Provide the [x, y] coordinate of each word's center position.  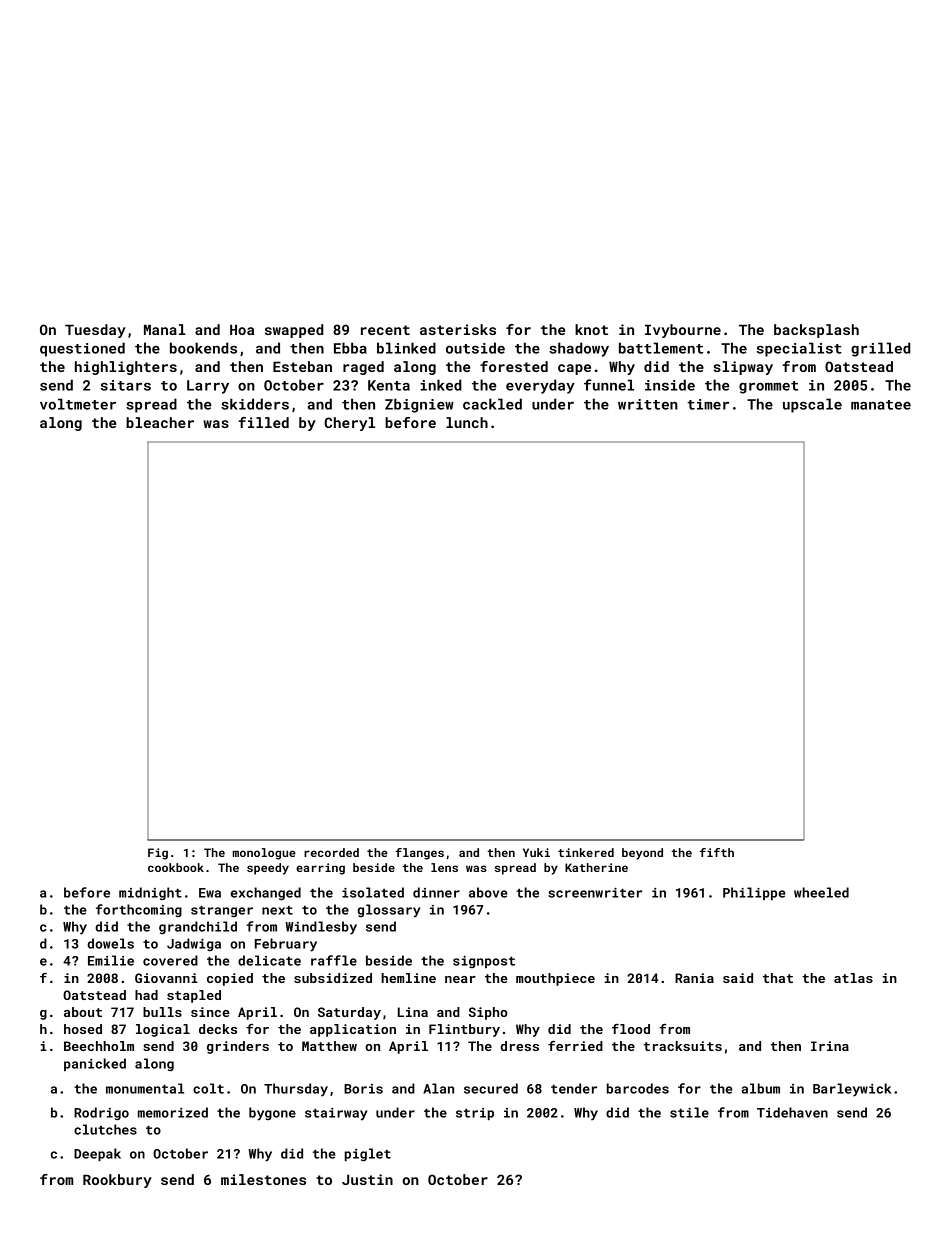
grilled [881, 349]
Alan [438, 1088]
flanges [419, 854]
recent [385, 330]
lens [444, 867]
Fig [158, 854]
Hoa [242, 330]
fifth [717, 852]
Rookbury [117, 1181]
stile [689, 1112]
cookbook [176, 867]
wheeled [821, 892]
